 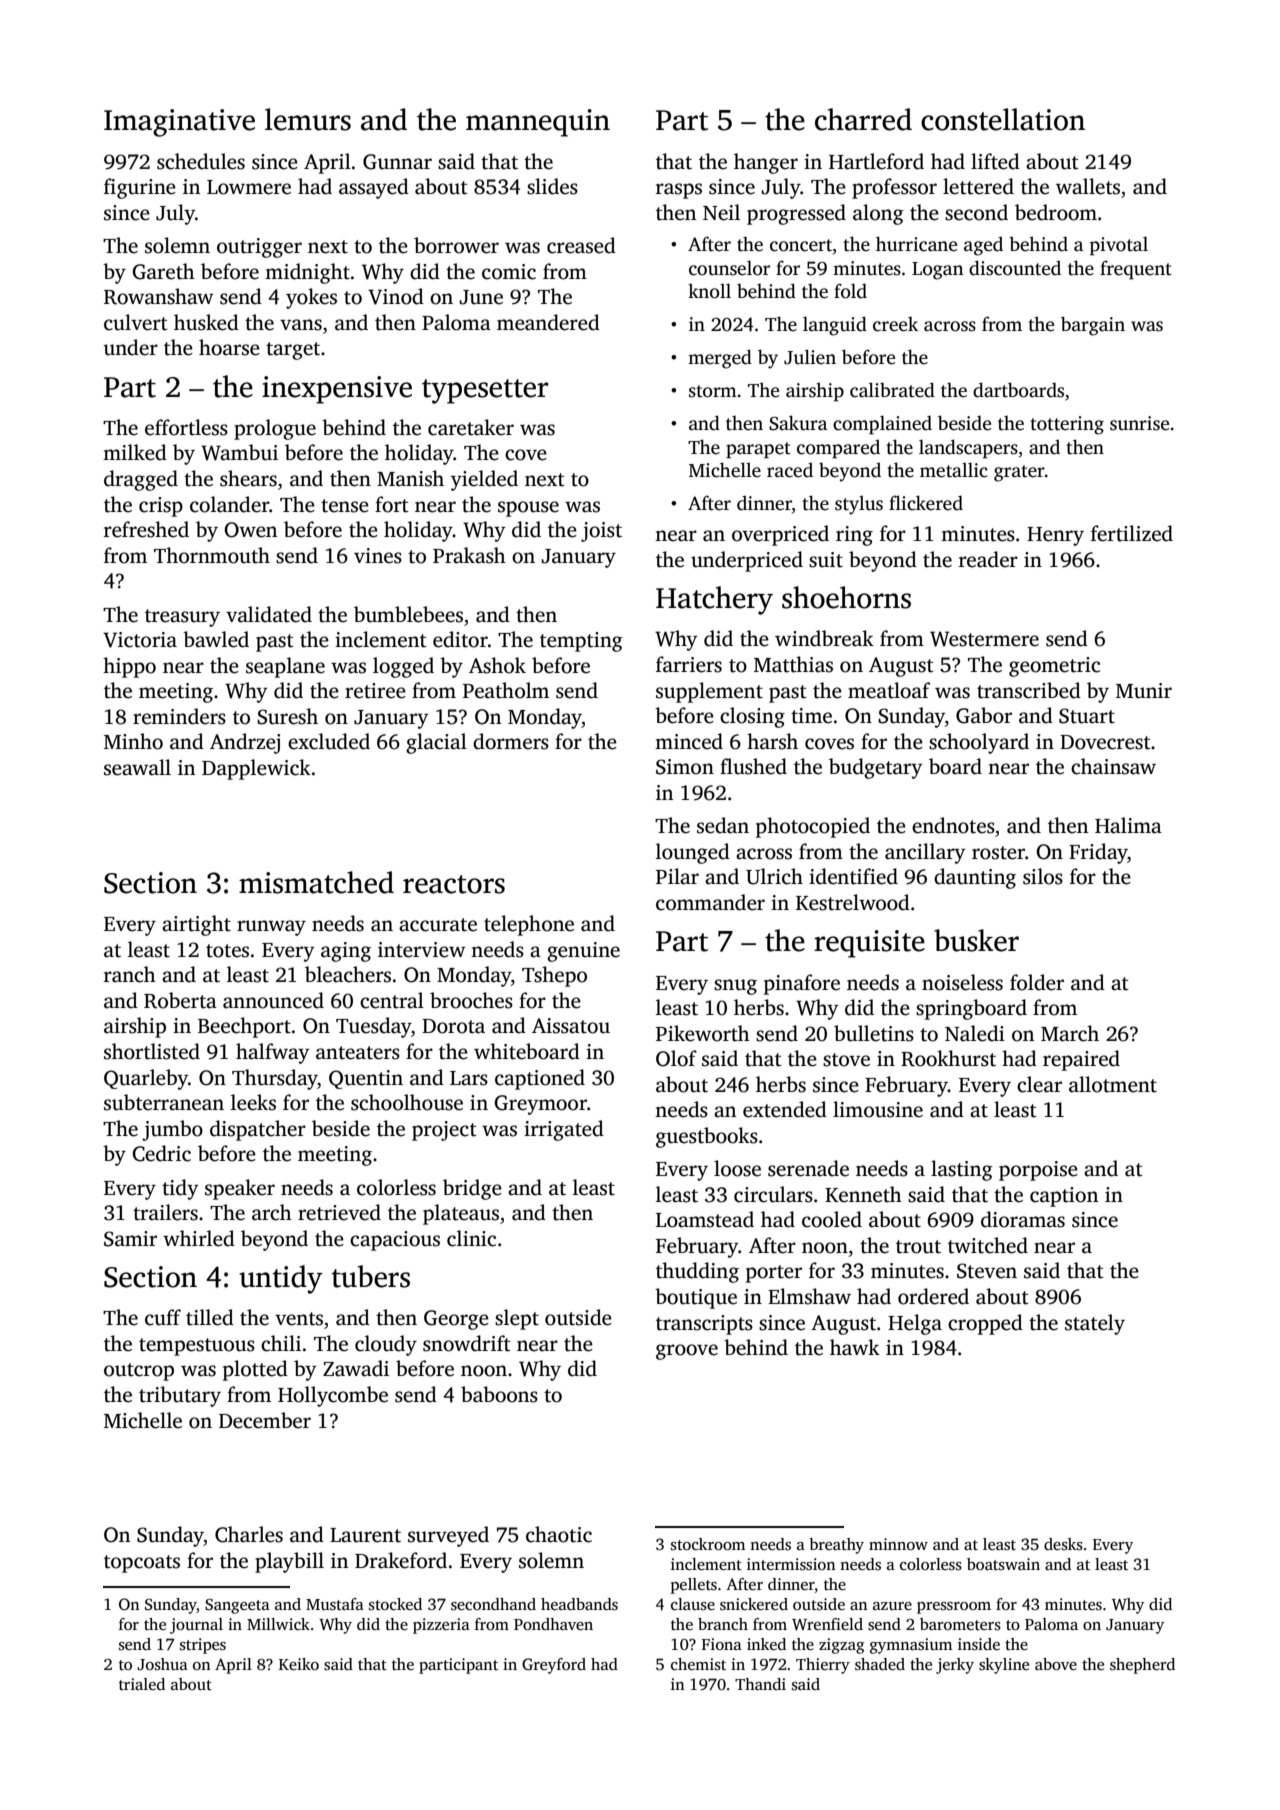 I want to click on mannequin, so click(x=538, y=123).
